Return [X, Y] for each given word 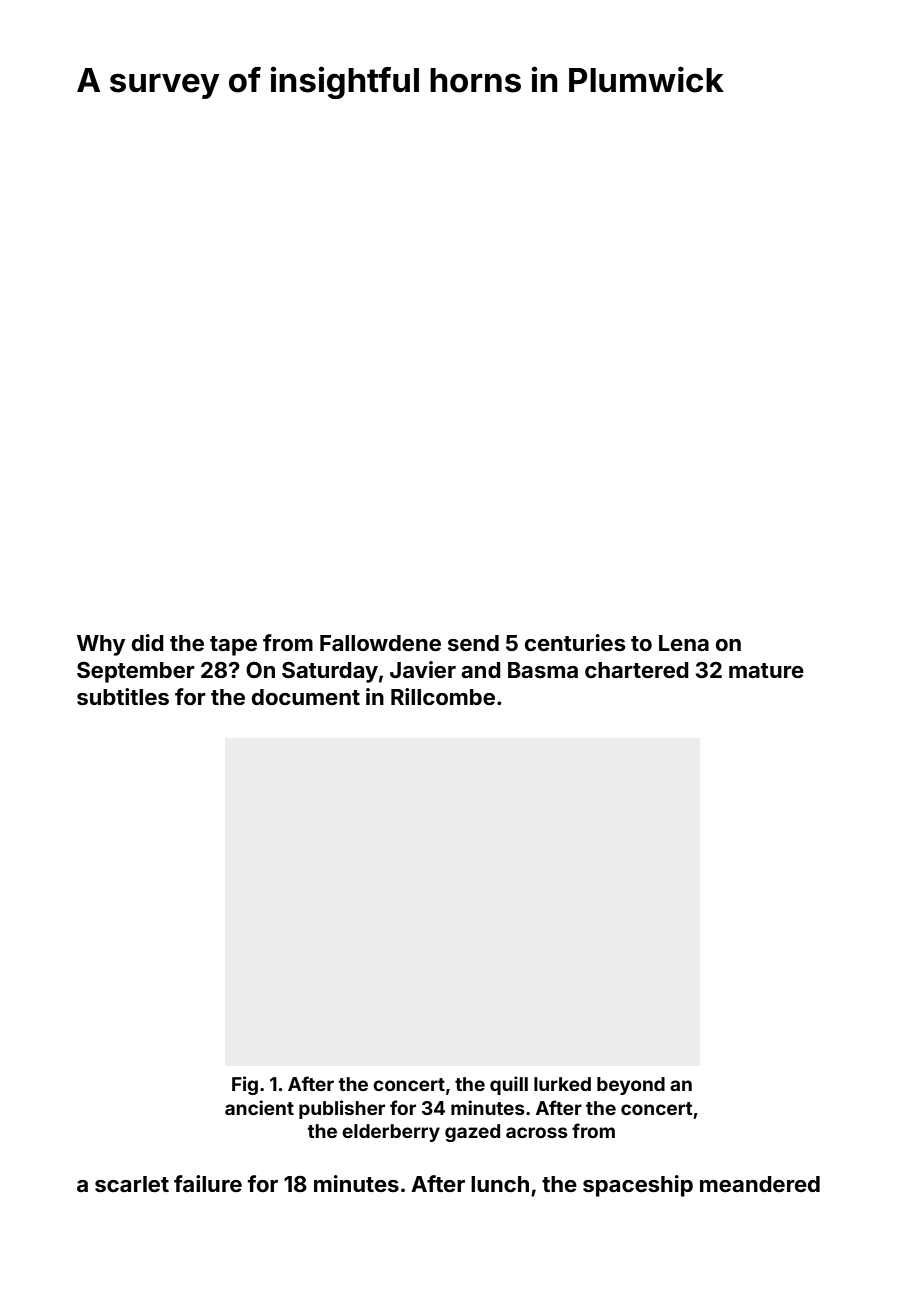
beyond [631, 1086]
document [306, 697]
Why [101, 645]
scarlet [132, 1184]
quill [509, 1085]
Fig [245, 1085]
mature [766, 670]
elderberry [391, 1133]
